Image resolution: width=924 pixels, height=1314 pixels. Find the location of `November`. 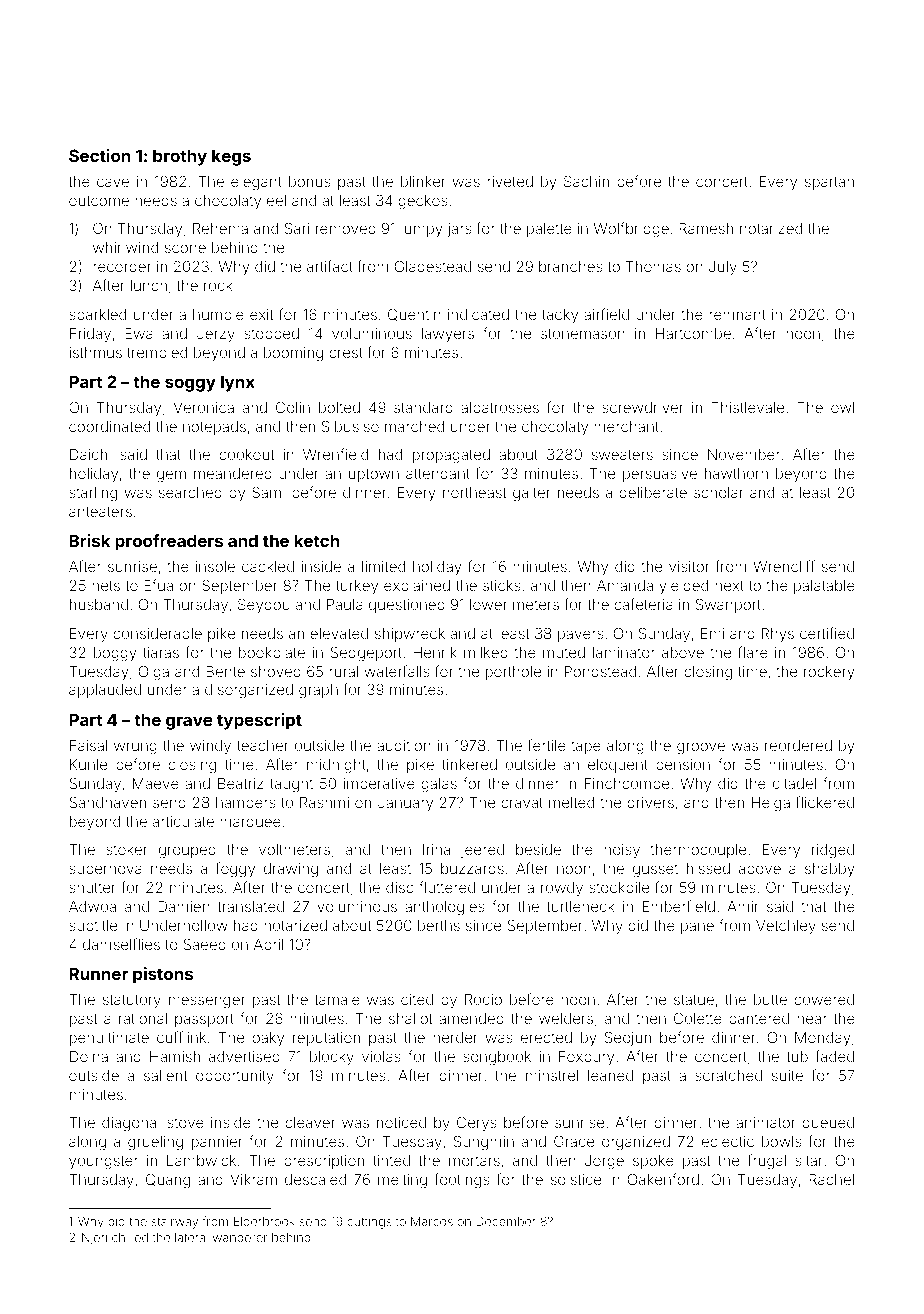

November is located at coordinates (744, 454).
